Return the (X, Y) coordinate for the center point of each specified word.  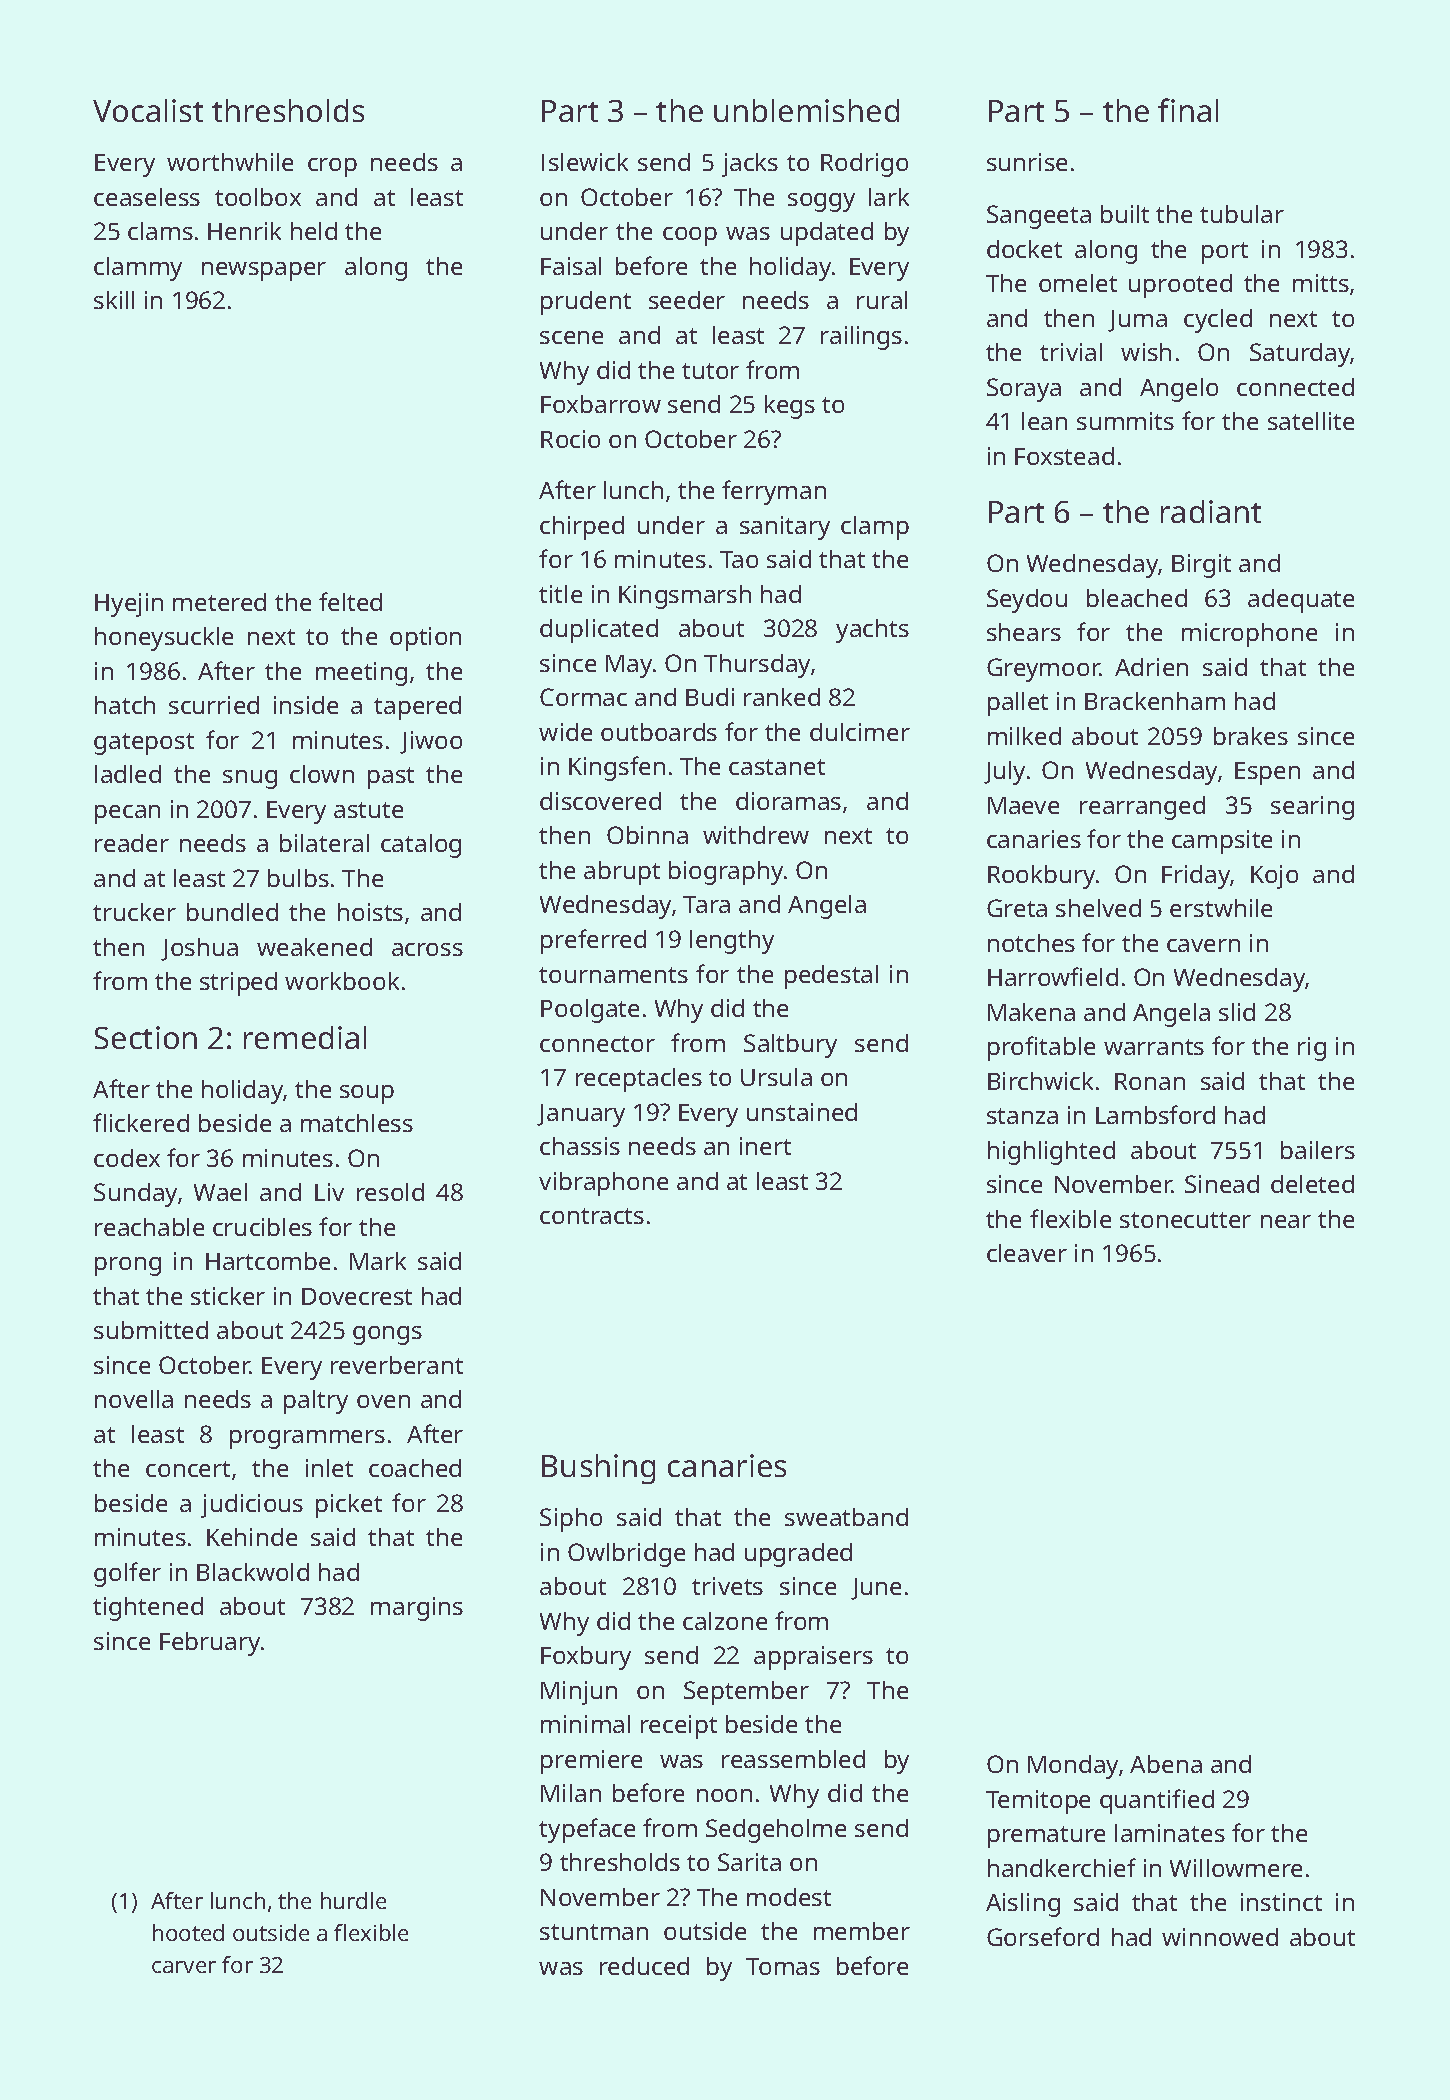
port (1225, 253)
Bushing (598, 1469)
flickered (141, 1122)
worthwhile (230, 162)
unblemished (806, 110)
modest (789, 1897)
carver (184, 1967)
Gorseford (1043, 1936)
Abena (1166, 1764)
